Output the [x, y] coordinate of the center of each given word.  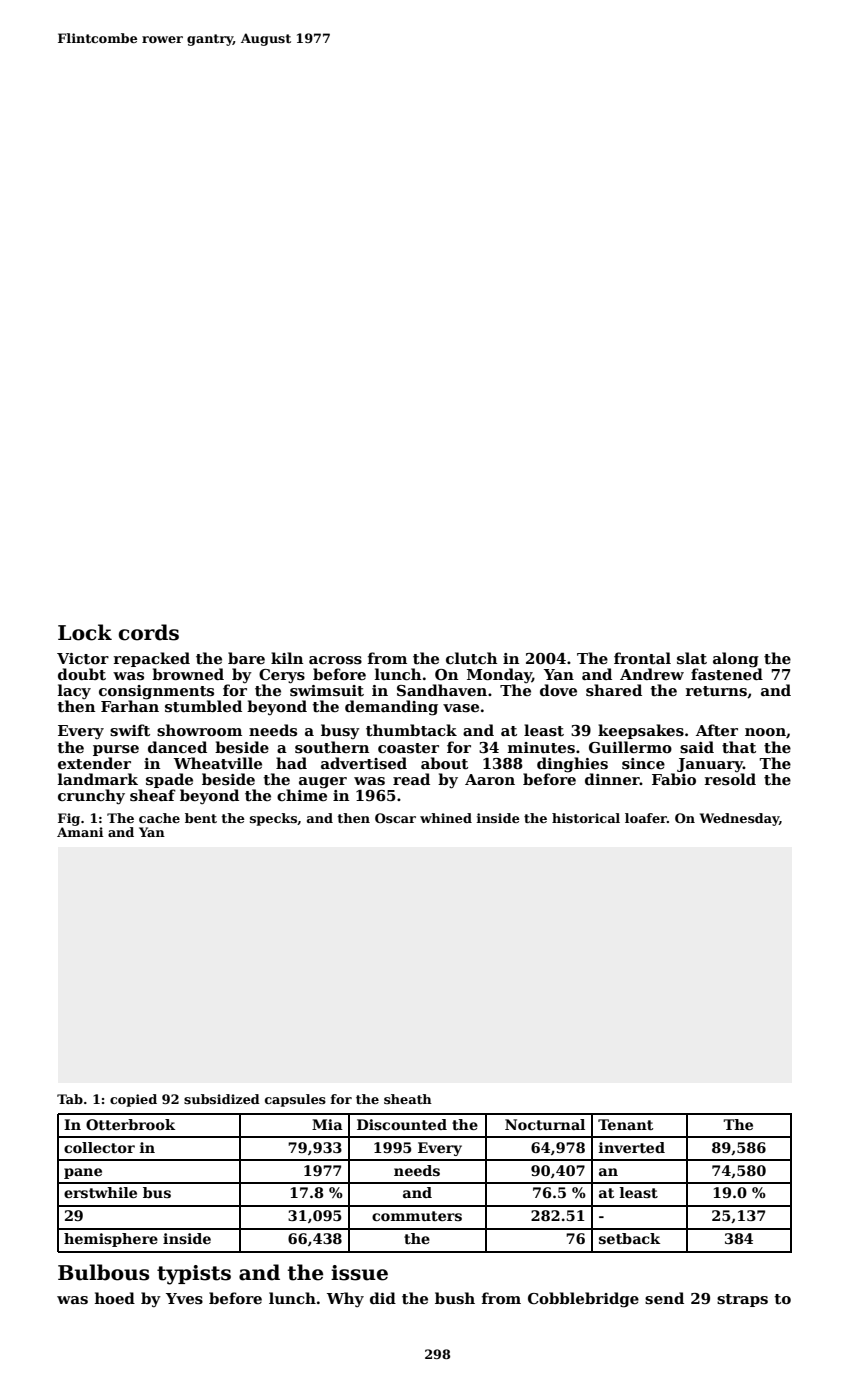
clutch [471, 658]
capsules [295, 1100]
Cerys [282, 676]
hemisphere [111, 1240]
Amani [80, 832]
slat [692, 658]
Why [345, 1299]
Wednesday [739, 819]
